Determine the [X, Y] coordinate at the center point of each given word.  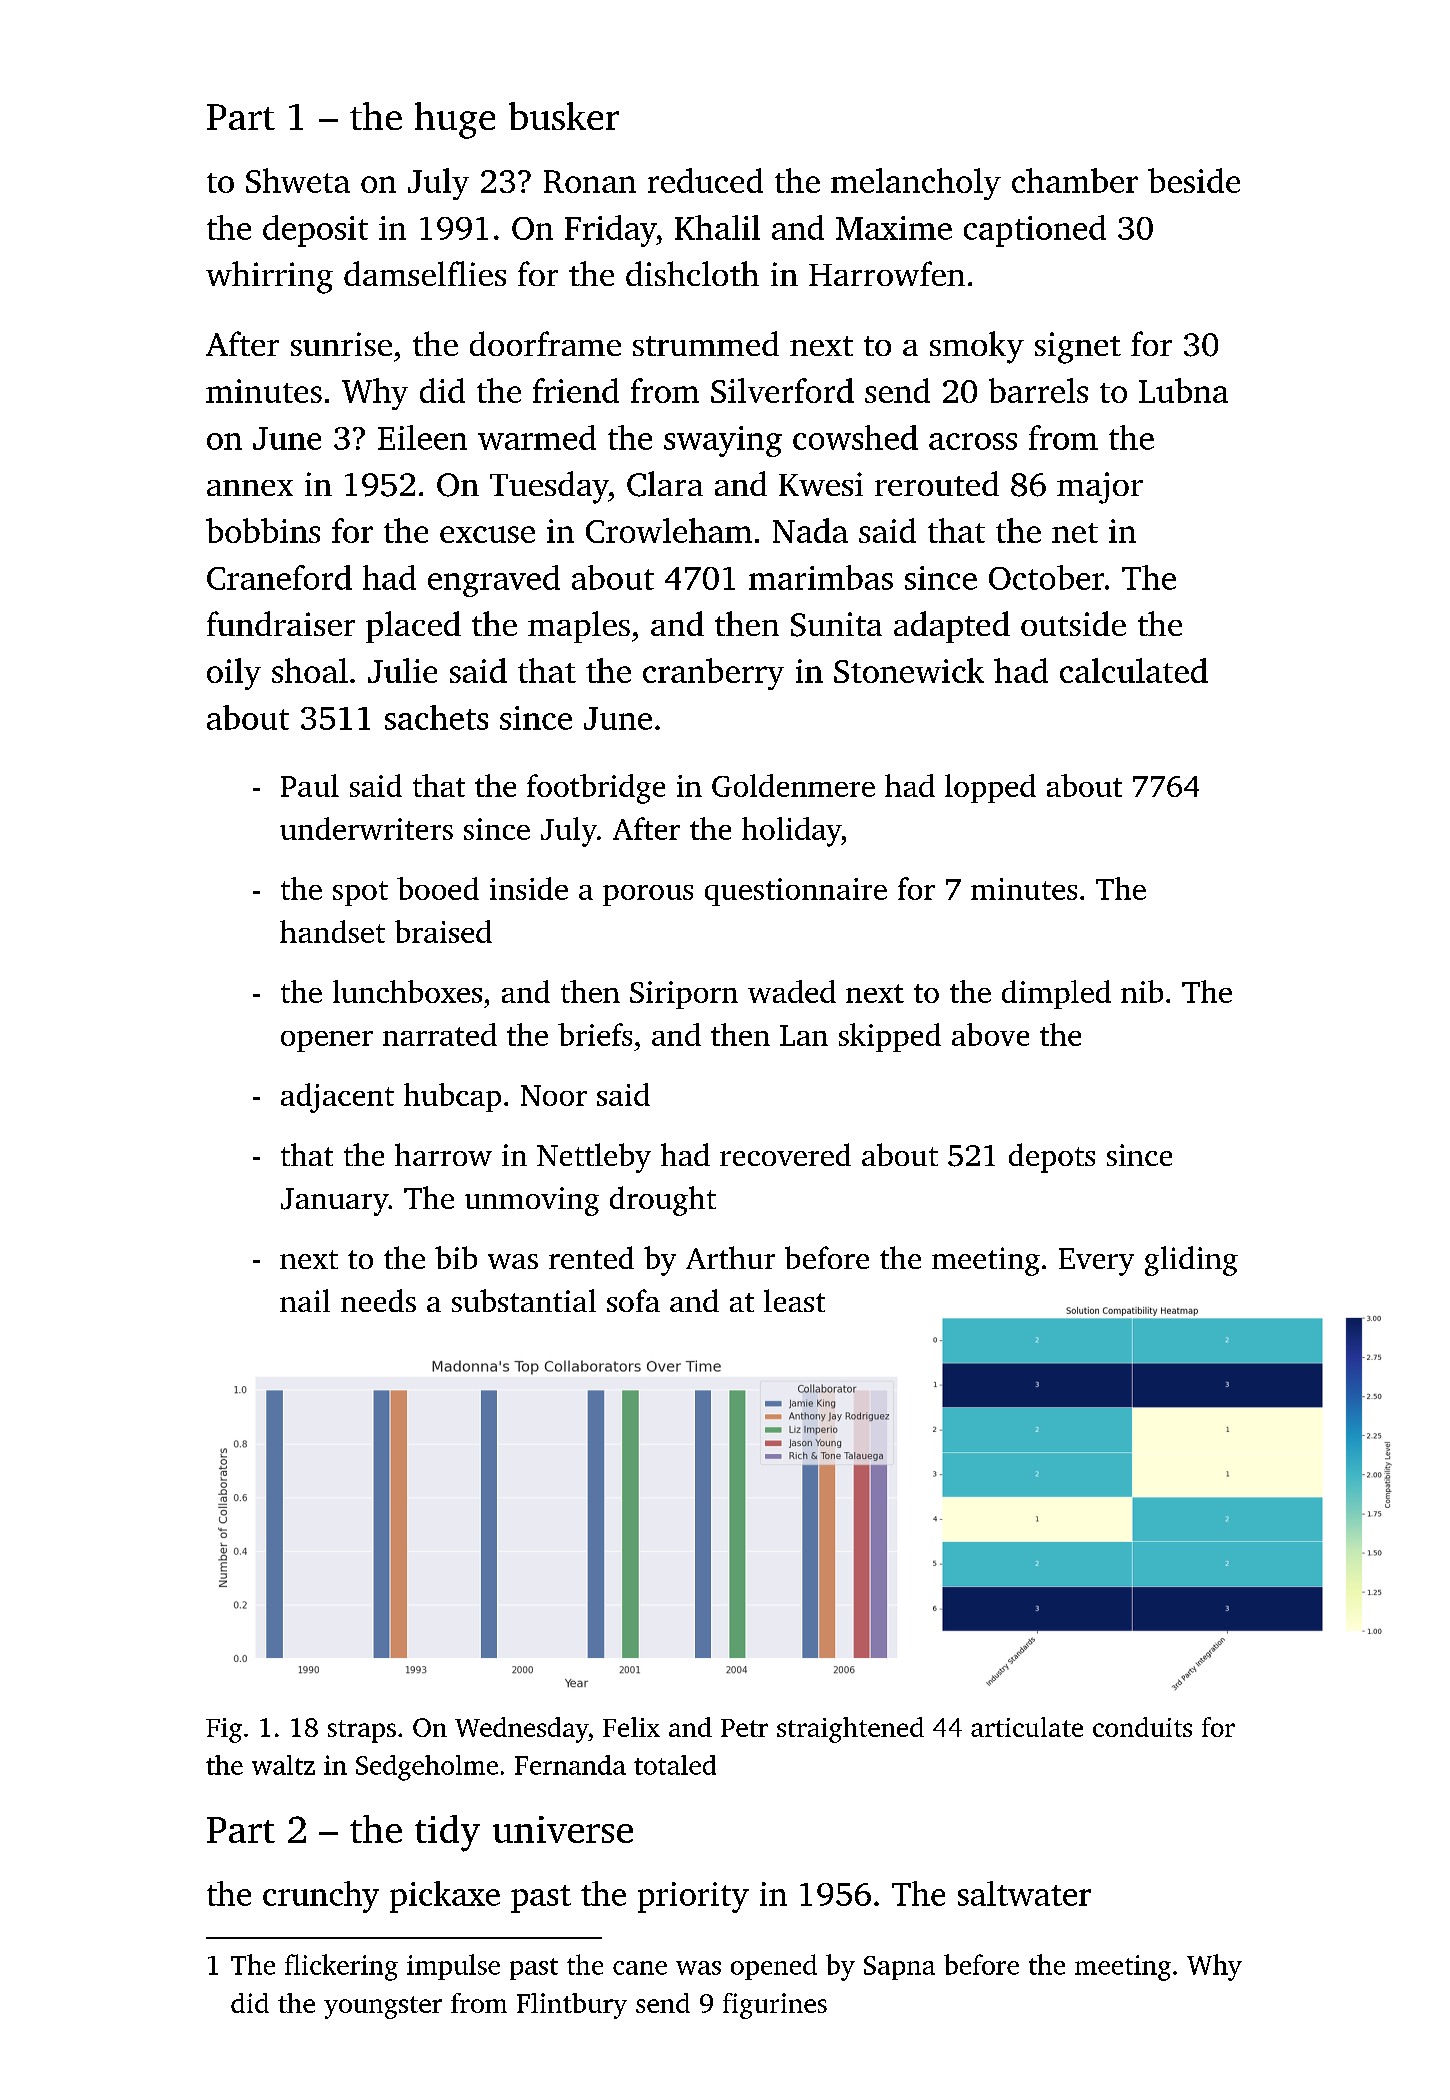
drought [663, 1201]
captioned [1035, 231]
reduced [705, 180]
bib [456, 1257]
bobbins [263, 530]
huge [455, 120]
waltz [283, 1765]
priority [693, 1897]
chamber [1075, 180]
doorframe [545, 343]
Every [1096, 1262]
